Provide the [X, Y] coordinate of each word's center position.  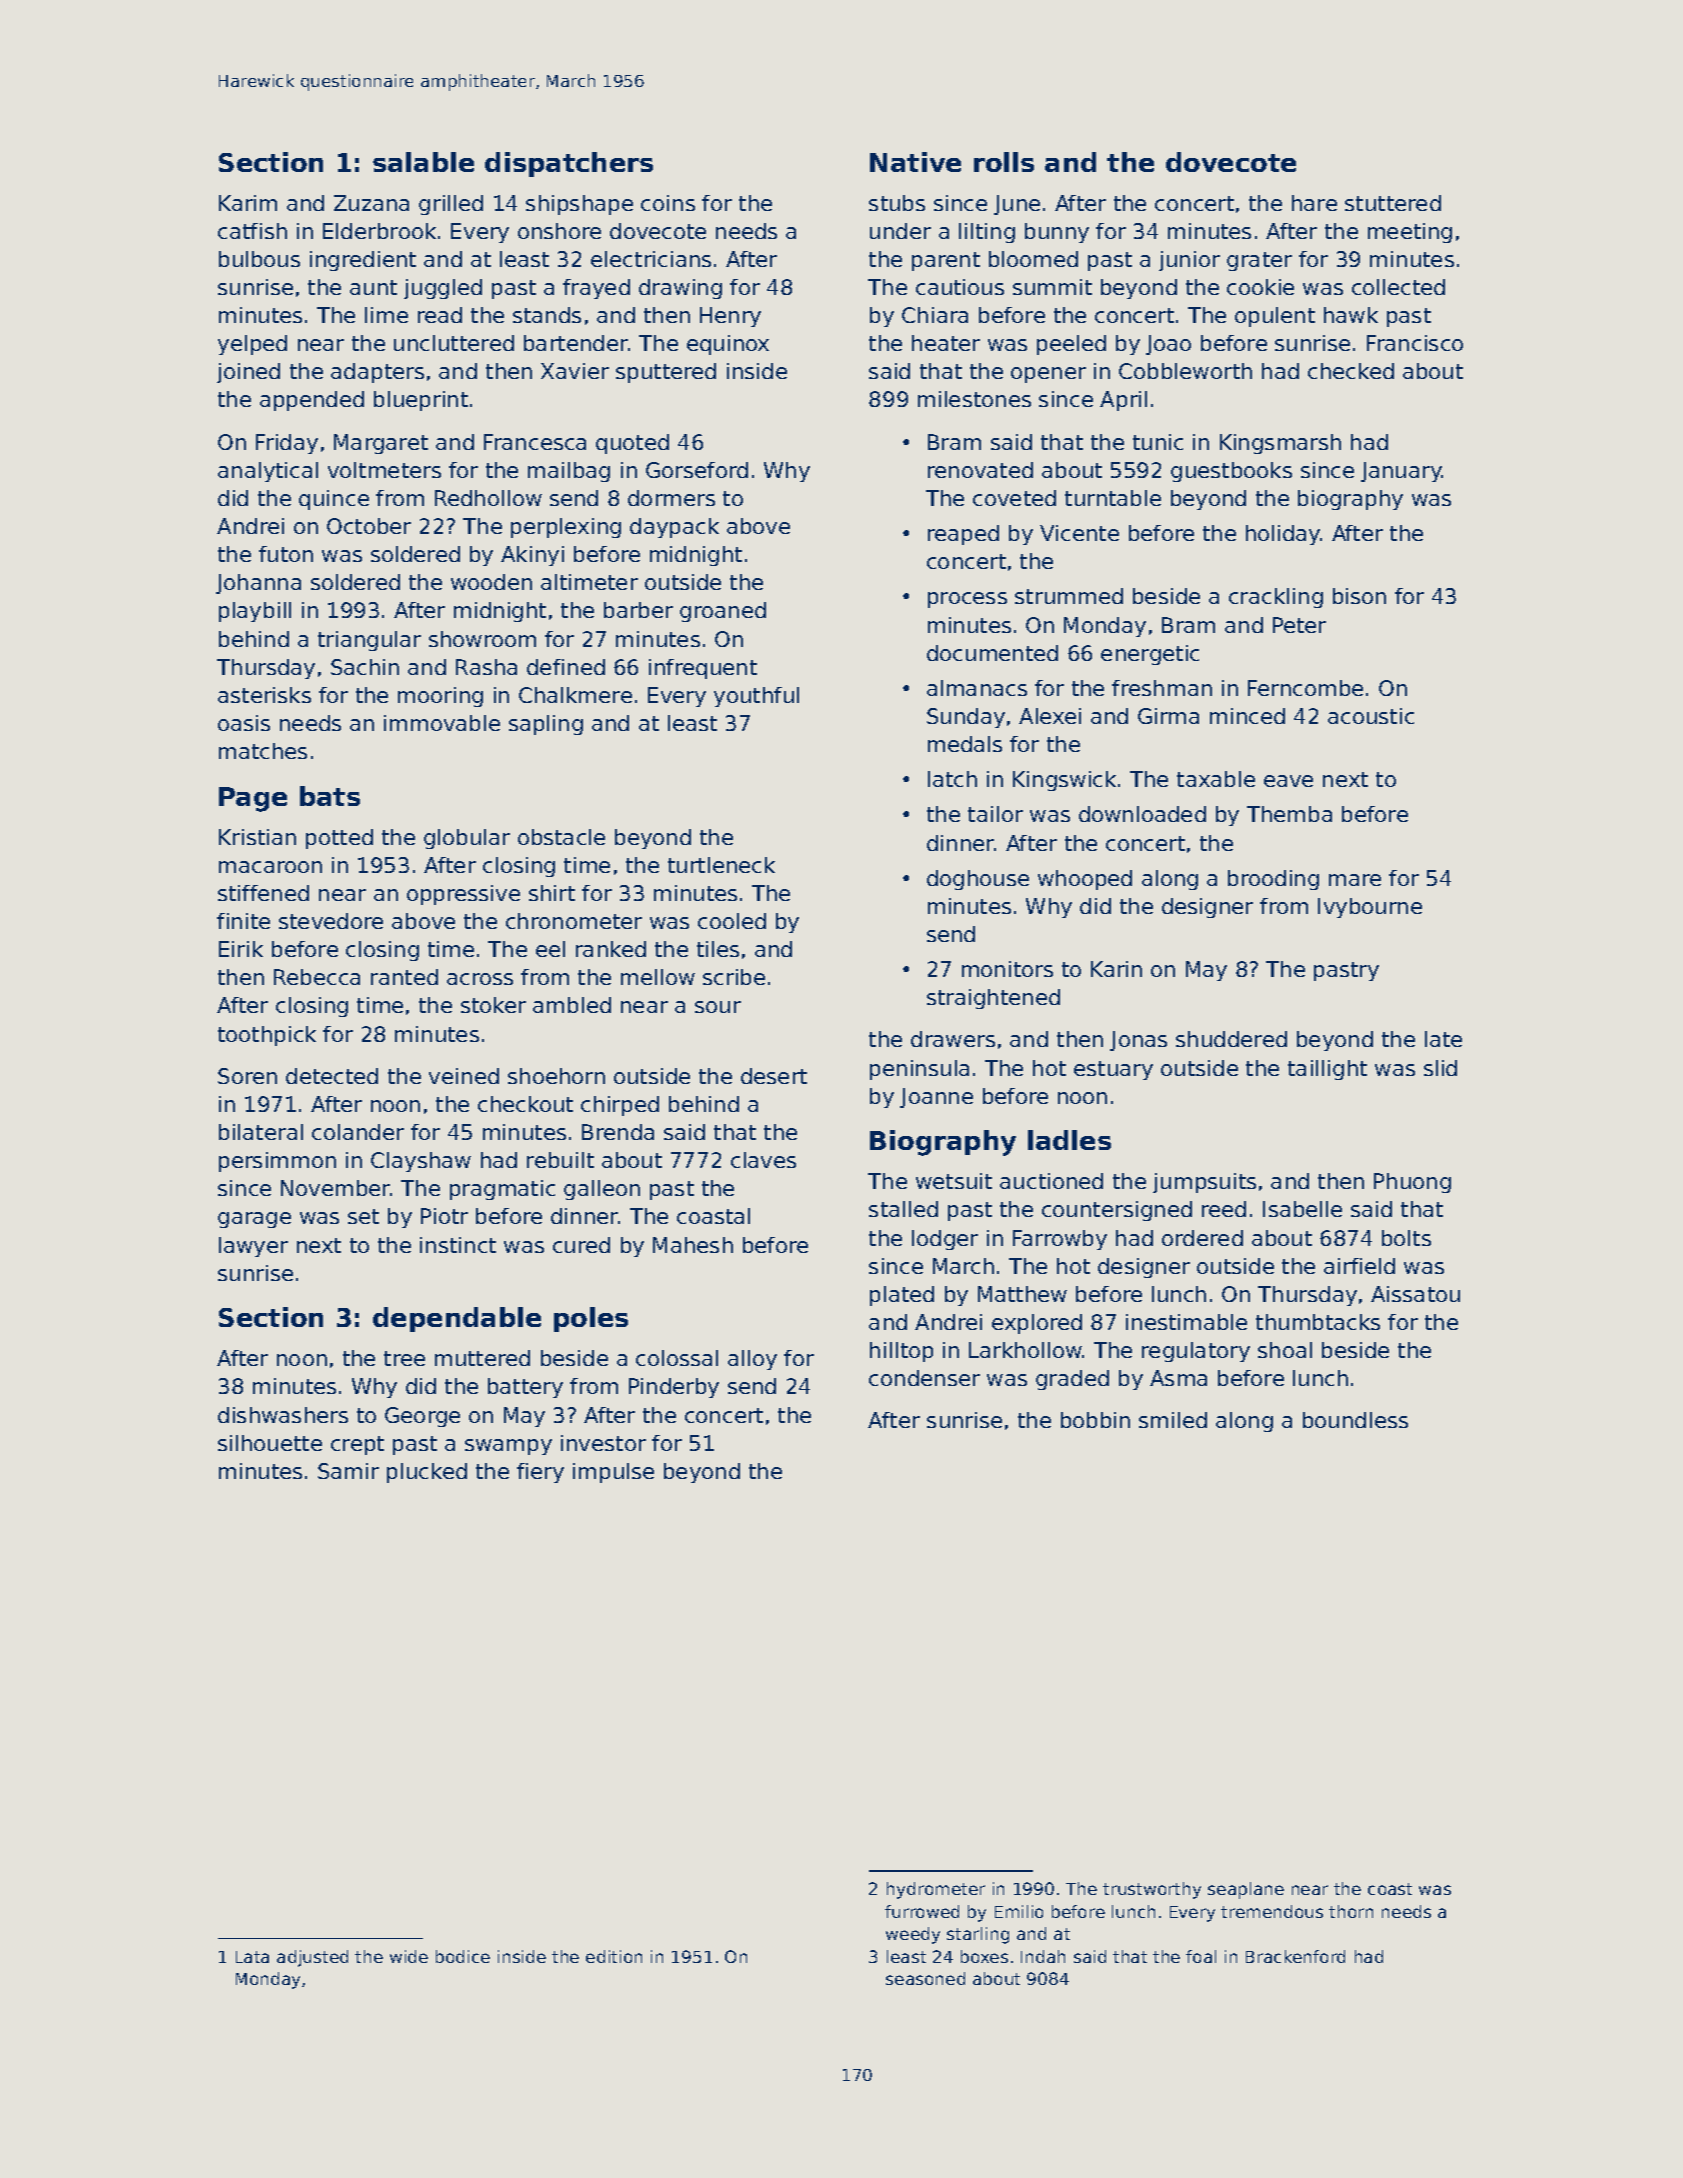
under [900, 231]
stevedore [331, 921]
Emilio [1019, 1911]
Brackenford [1295, 1956]
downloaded [1142, 814]
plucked [427, 1473]
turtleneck [721, 865]
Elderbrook [379, 231]
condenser [924, 1378]
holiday [1283, 535]
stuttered [1393, 203]
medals [965, 744]
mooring [440, 697]
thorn [1351, 1911]
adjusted [312, 1958]
